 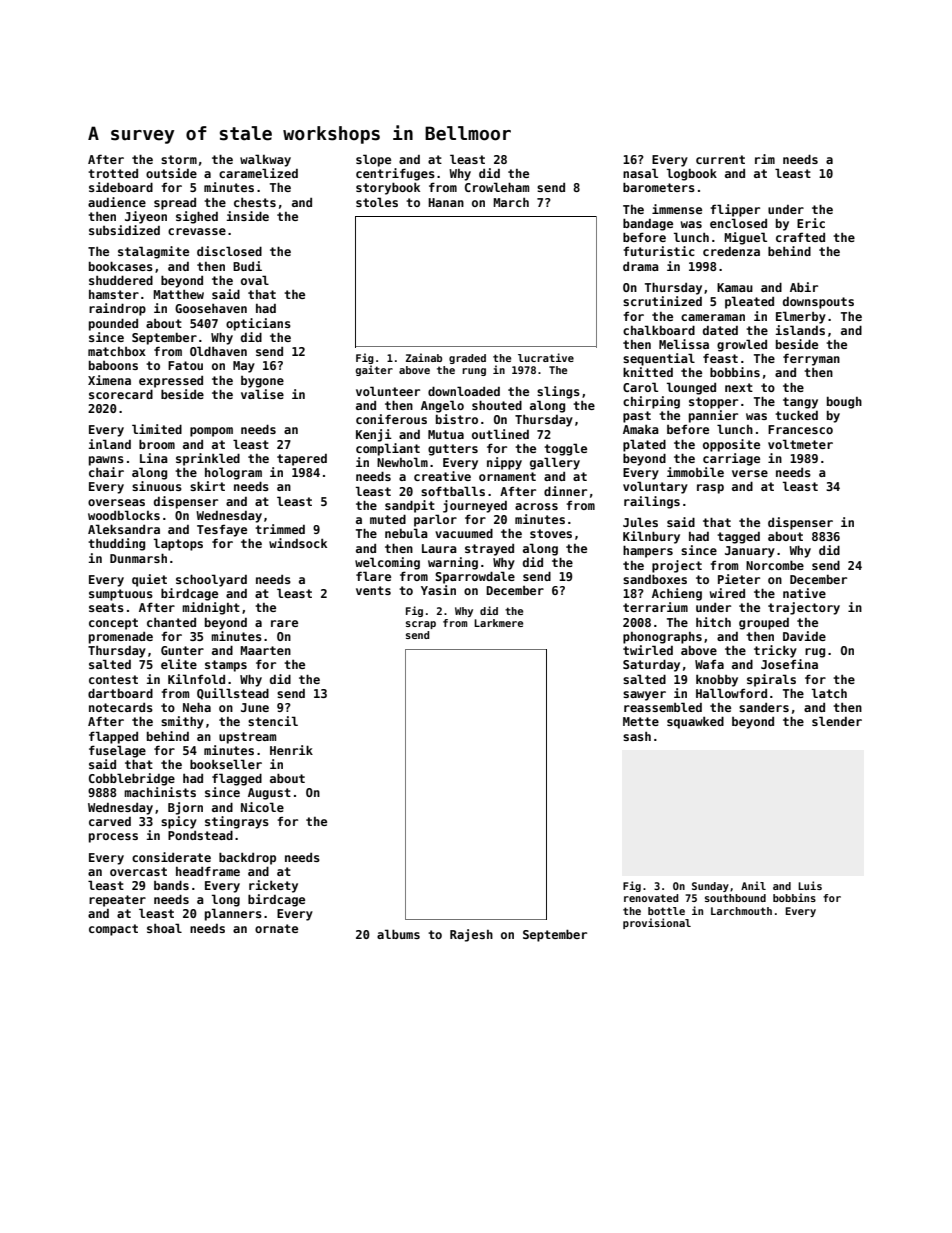 What do you see at coordinates (113, 930) in the screenshot?
I see `compact` at bounding box center [113, 930].
